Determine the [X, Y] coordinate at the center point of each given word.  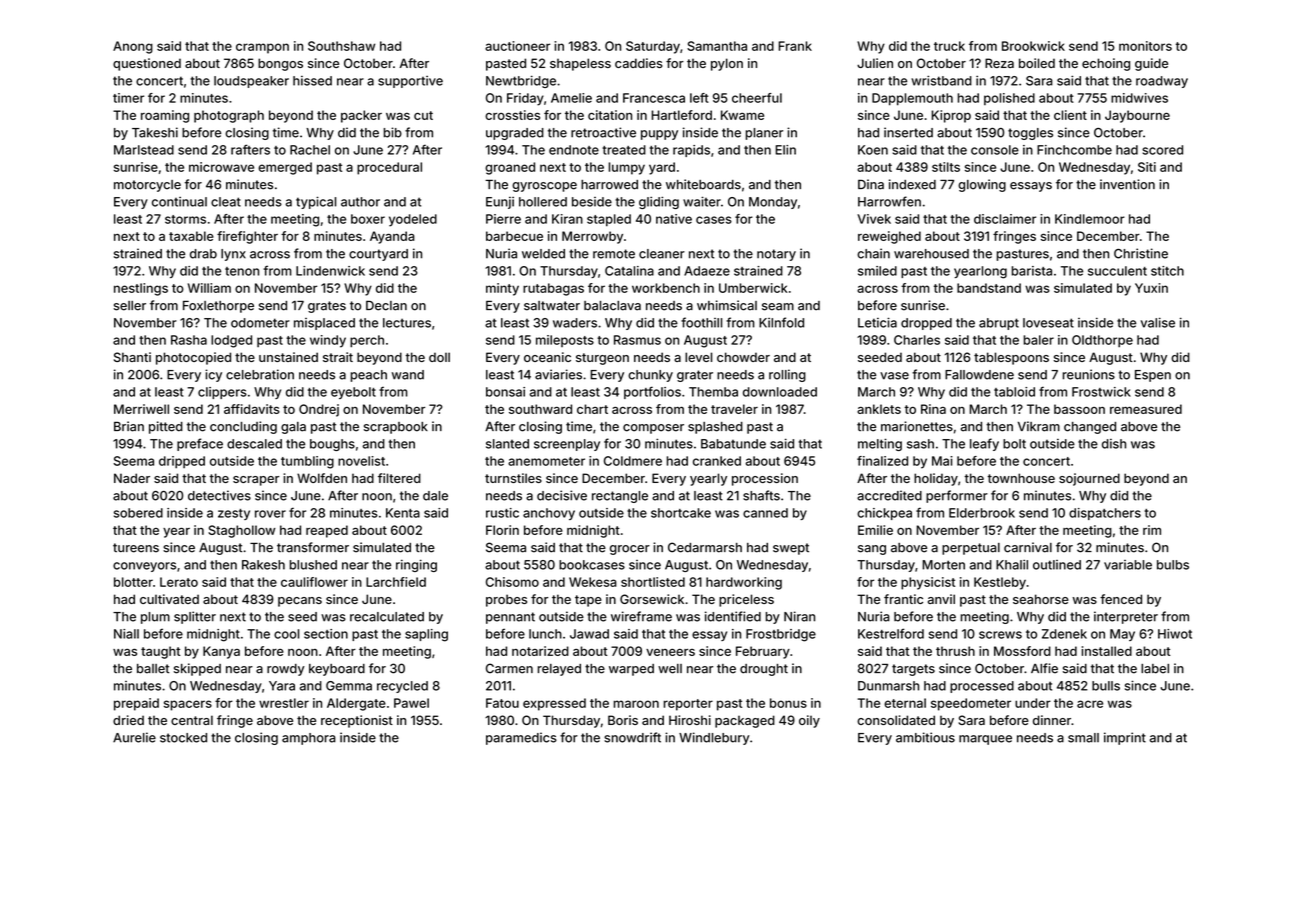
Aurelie [134, 737]
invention [1127, 184]
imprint [1125, 738]
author [360, 202]
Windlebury [714, 738]
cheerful [757, 98]
